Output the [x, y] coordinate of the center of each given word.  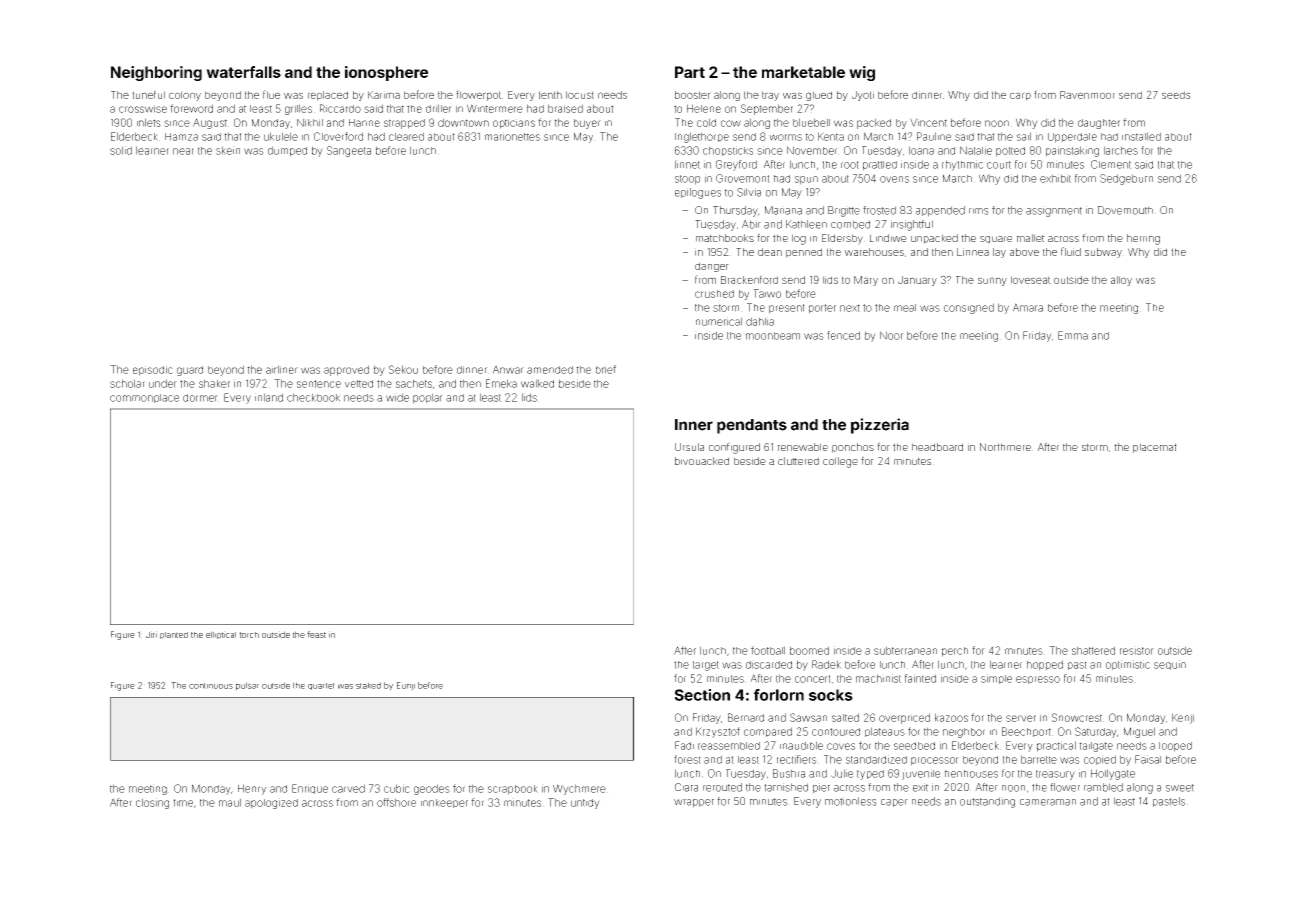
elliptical [221, 635]
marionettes [512, 136]
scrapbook [513, 790]
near [183, 151]
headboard [937, 447]
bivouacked [702, 461]
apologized [271, 803]
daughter [1099, 124]
